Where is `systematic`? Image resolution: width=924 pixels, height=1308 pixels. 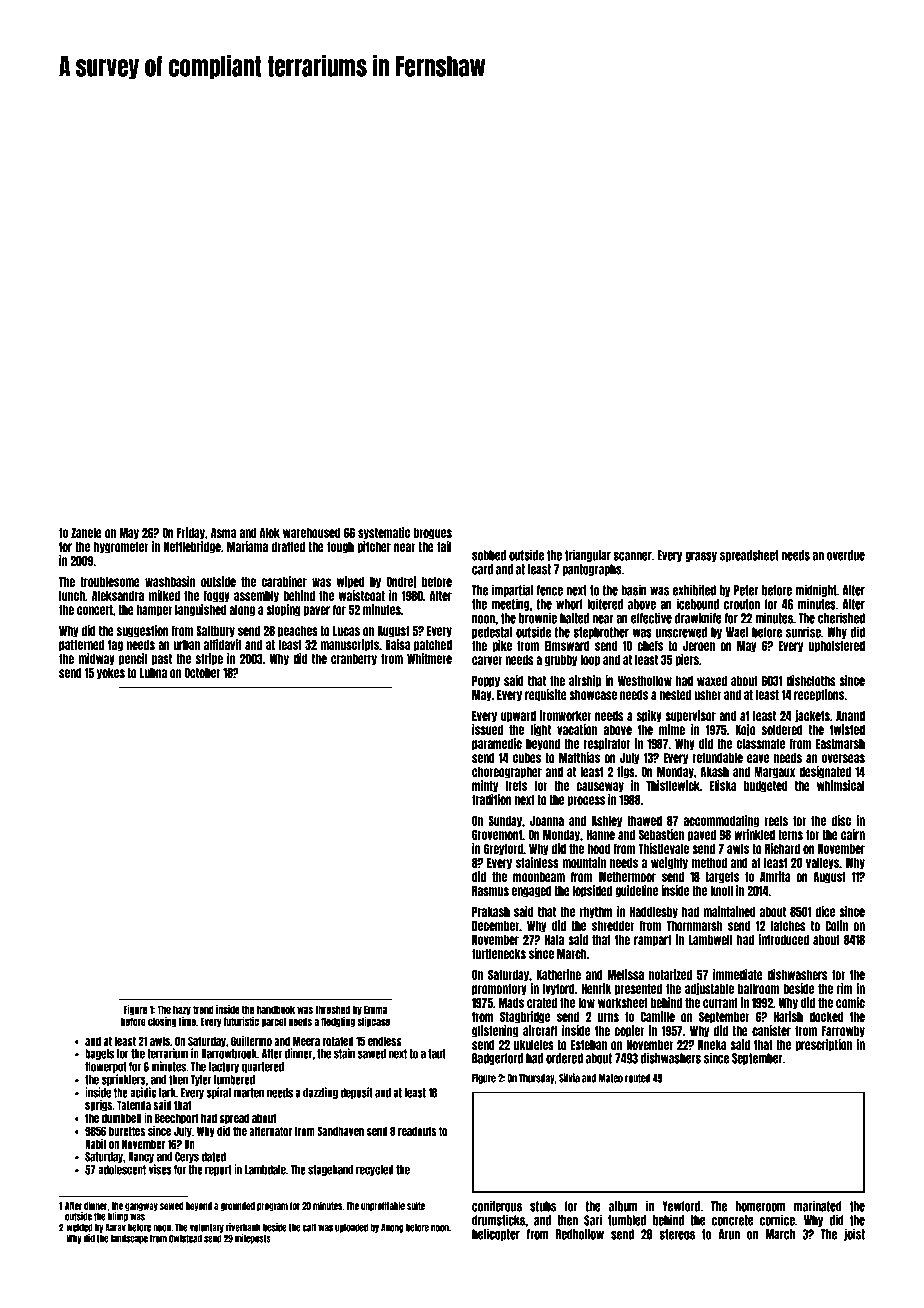 systematic is located at coordinates (384, 533).
